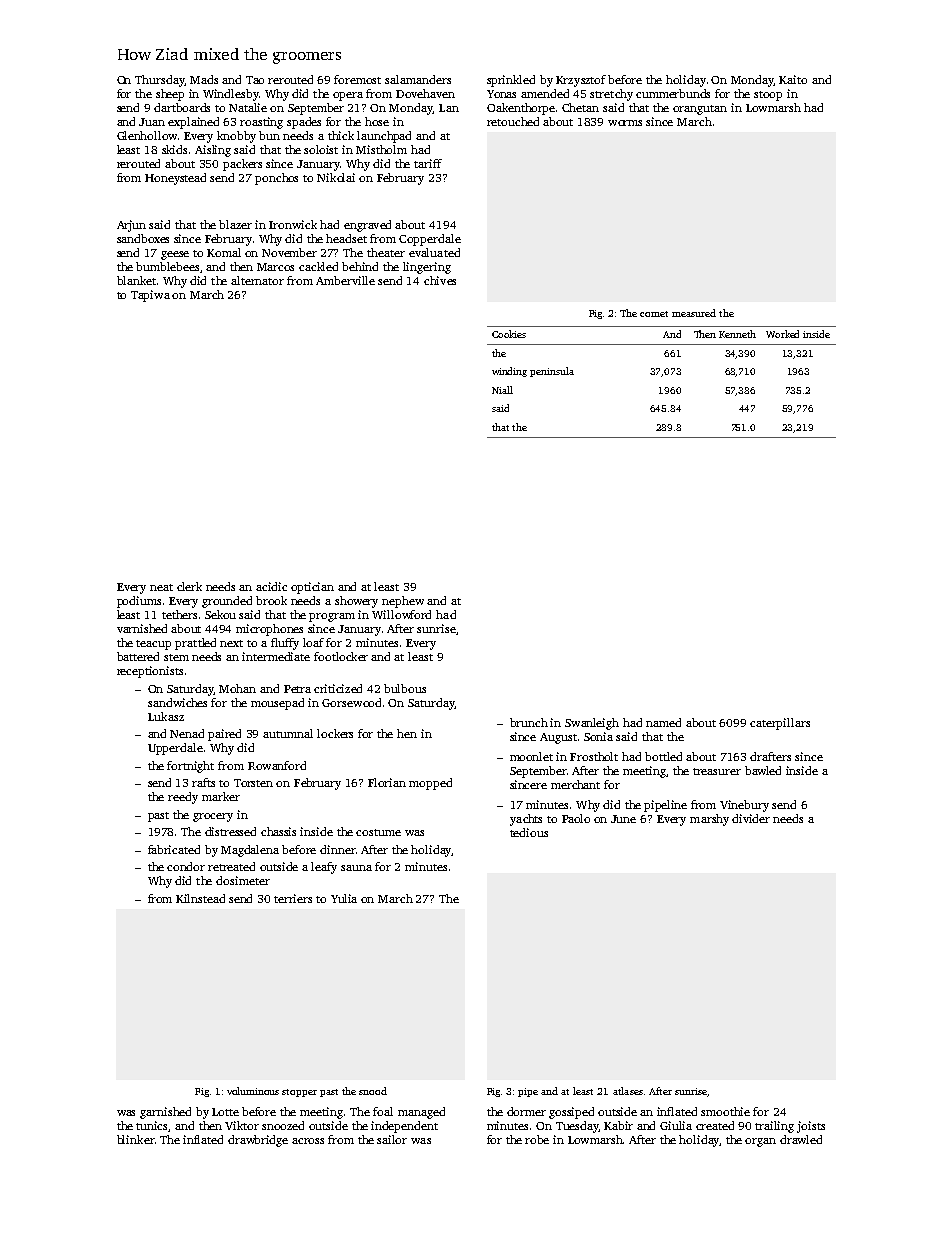 The width and height of the screenshot is (952, 1233). I want to click on peninsula, so click(552, 372).
